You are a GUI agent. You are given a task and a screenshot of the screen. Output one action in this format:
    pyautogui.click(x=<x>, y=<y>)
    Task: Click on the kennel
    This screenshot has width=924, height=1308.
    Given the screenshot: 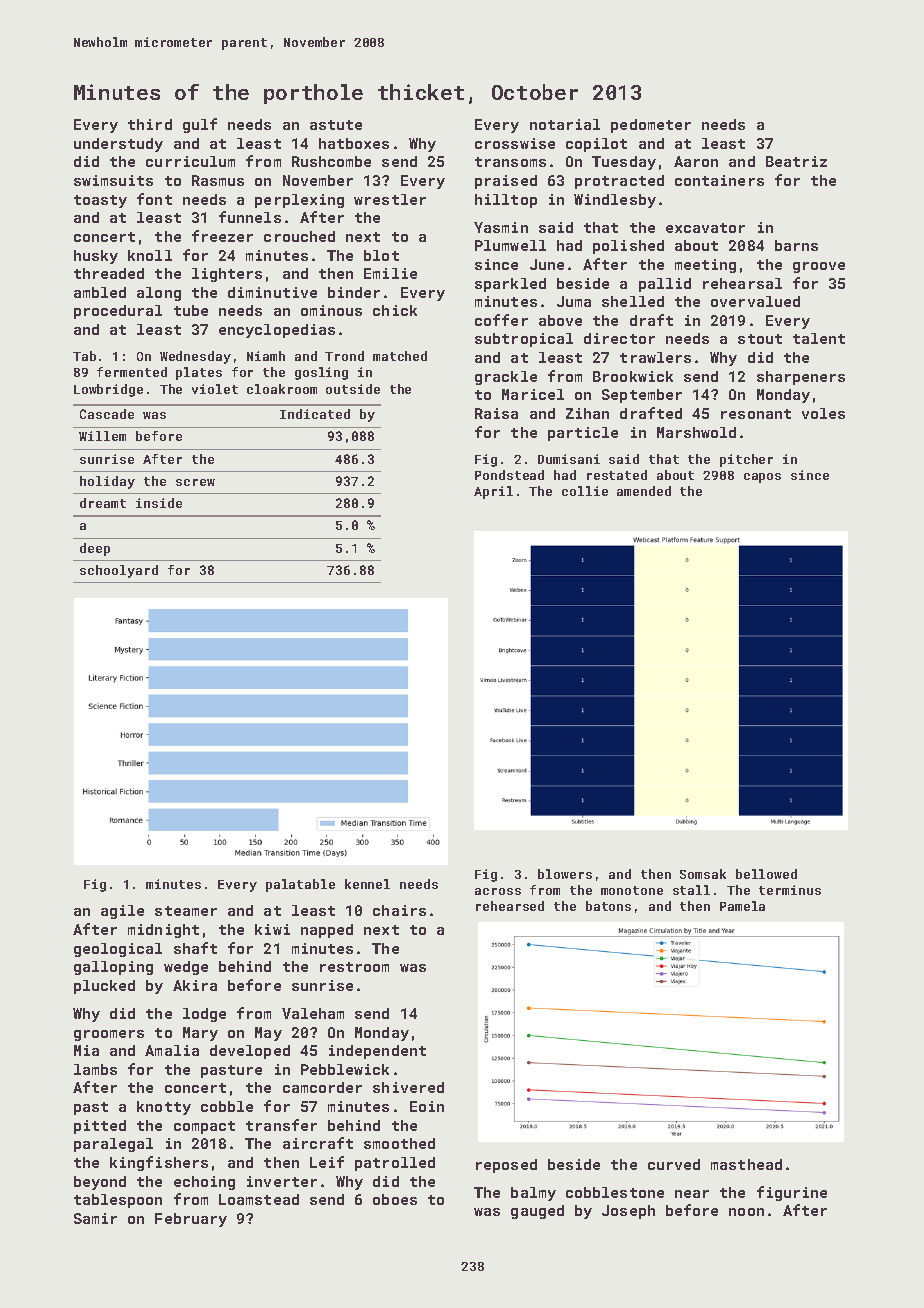 What is the action you would take?
    pyautogui.click(x=367, y=884)
